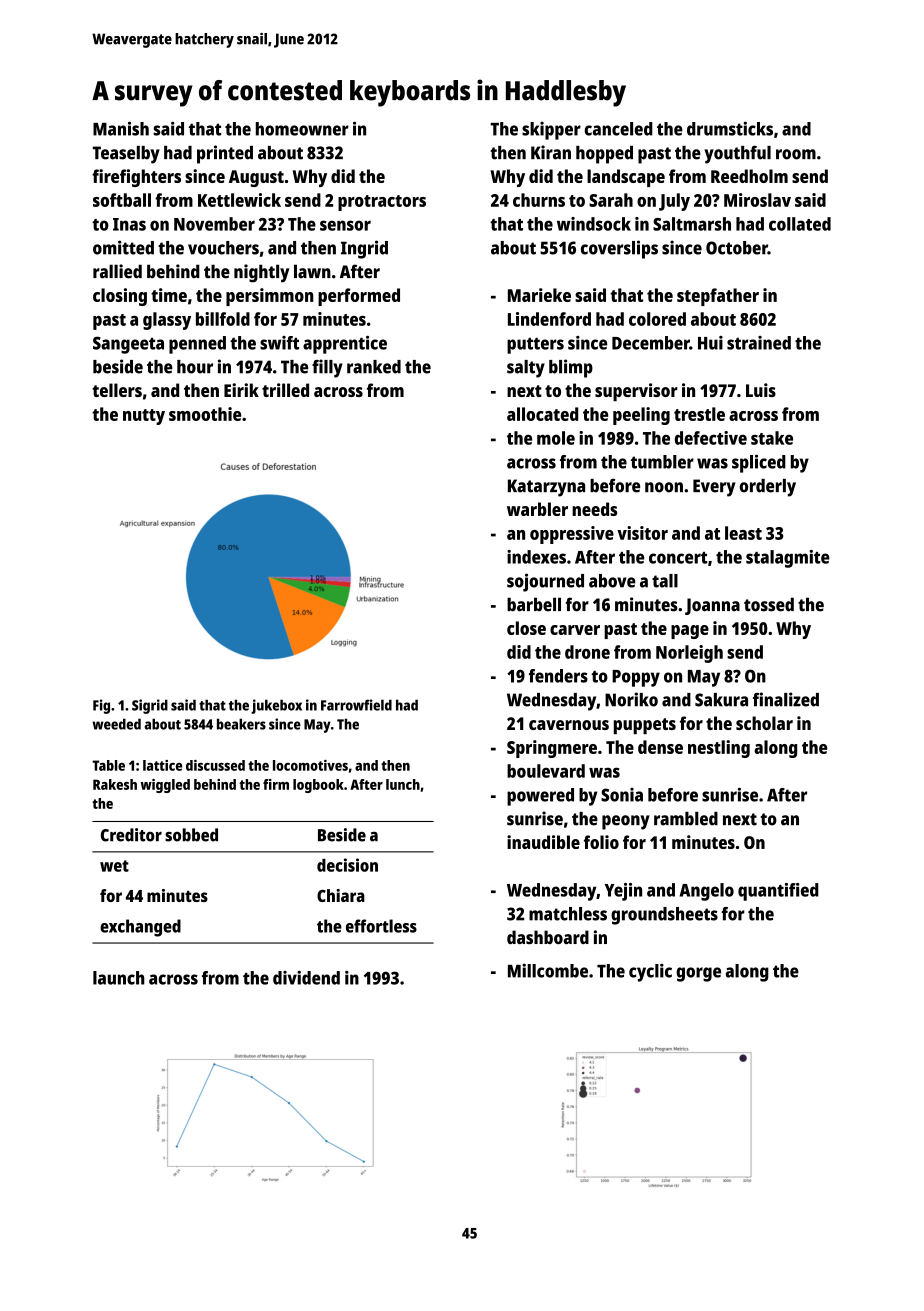 This page has width=924, height=1311. What do you see at coordinates (539, 200) in the page?
I see `churns` at bounding box center [539, 200].
